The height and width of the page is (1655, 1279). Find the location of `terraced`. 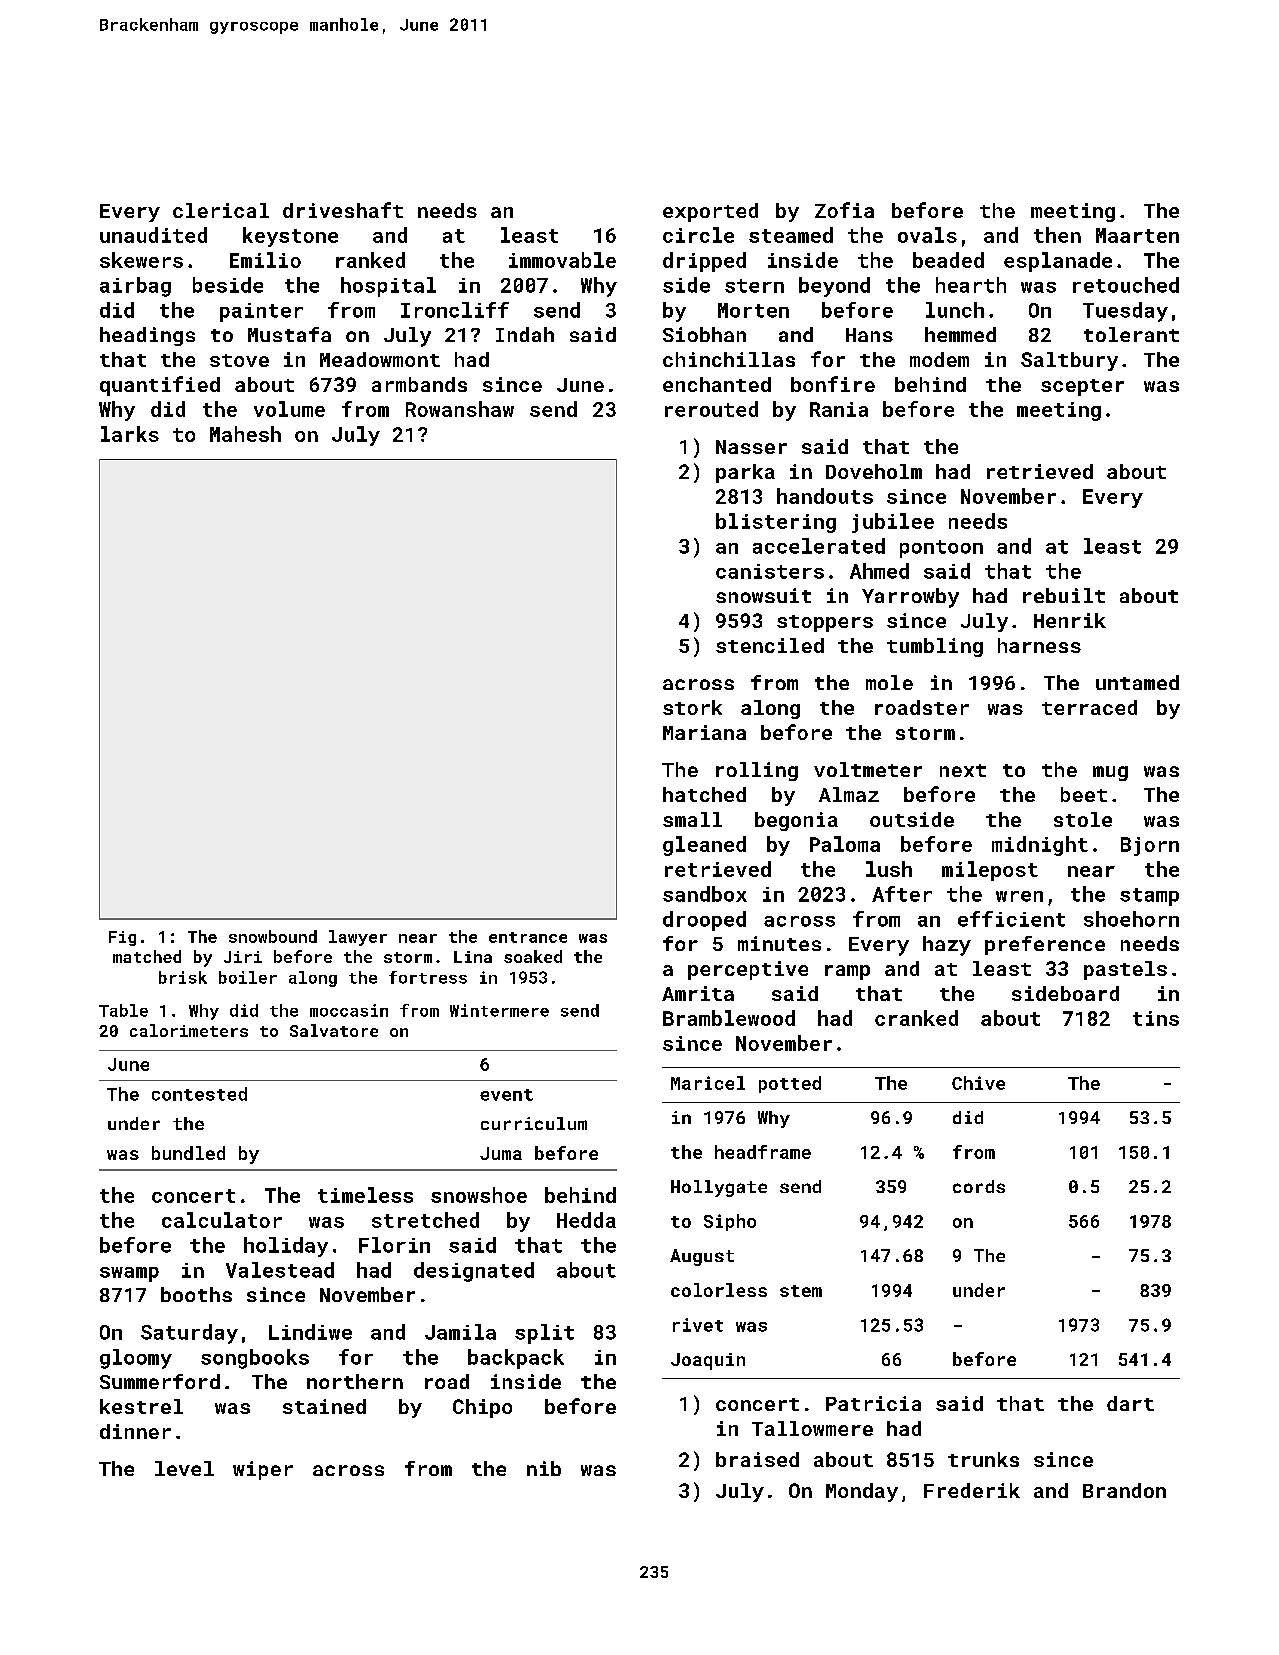

terraced is located at coordinates (1089, 707).
